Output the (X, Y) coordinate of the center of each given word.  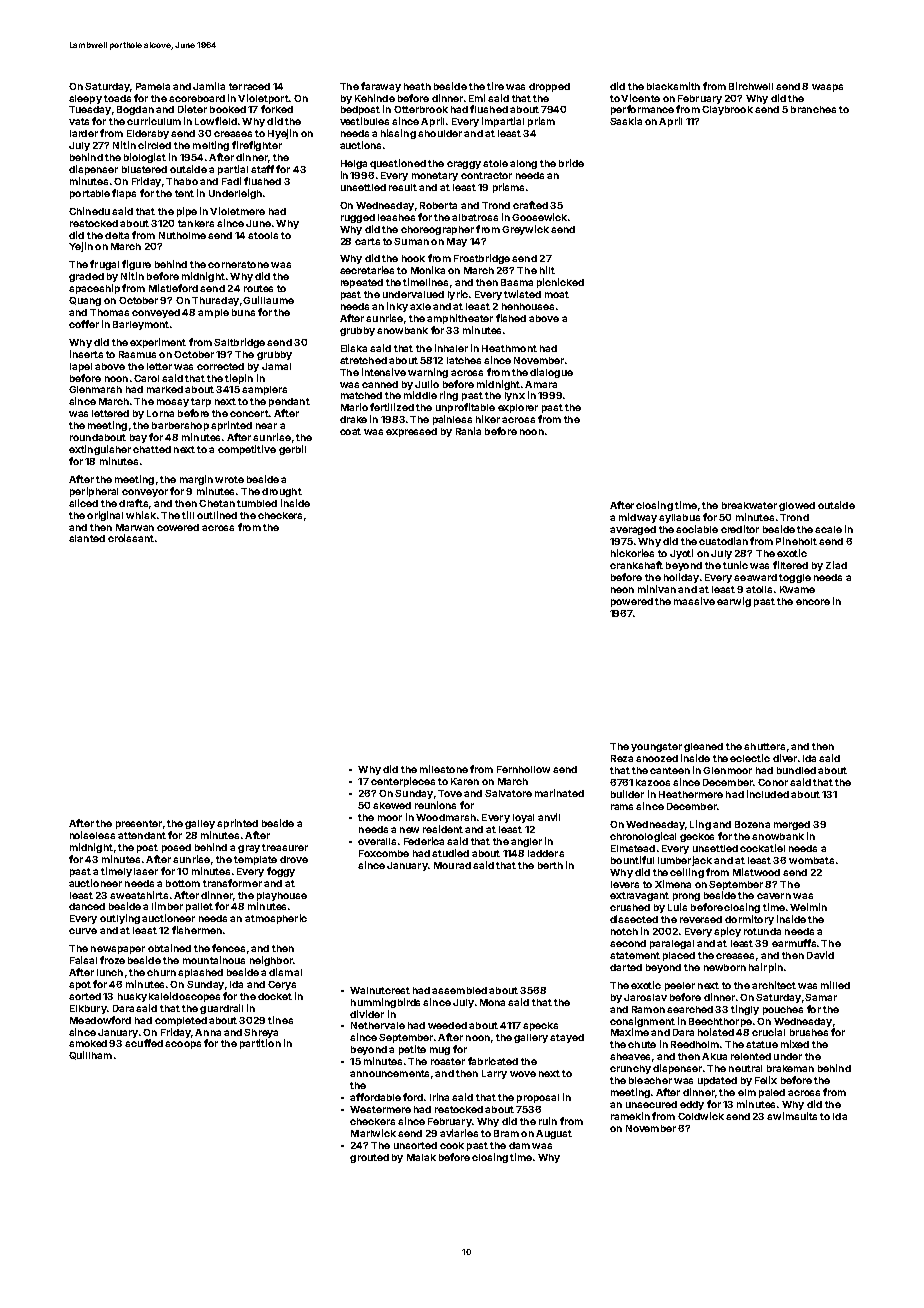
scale (828, 529)
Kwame (797, 589)
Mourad (452, 865)
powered (632, 602)
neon (622, 590)
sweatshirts (139, 895)
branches (813, 109)
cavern (774, 896)
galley (200, 824)
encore (813, 602)
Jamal (276, 366)
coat (350, 431)
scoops (183, 1045)
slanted (87, 538)
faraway (381, 87)
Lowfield (216, 121)
